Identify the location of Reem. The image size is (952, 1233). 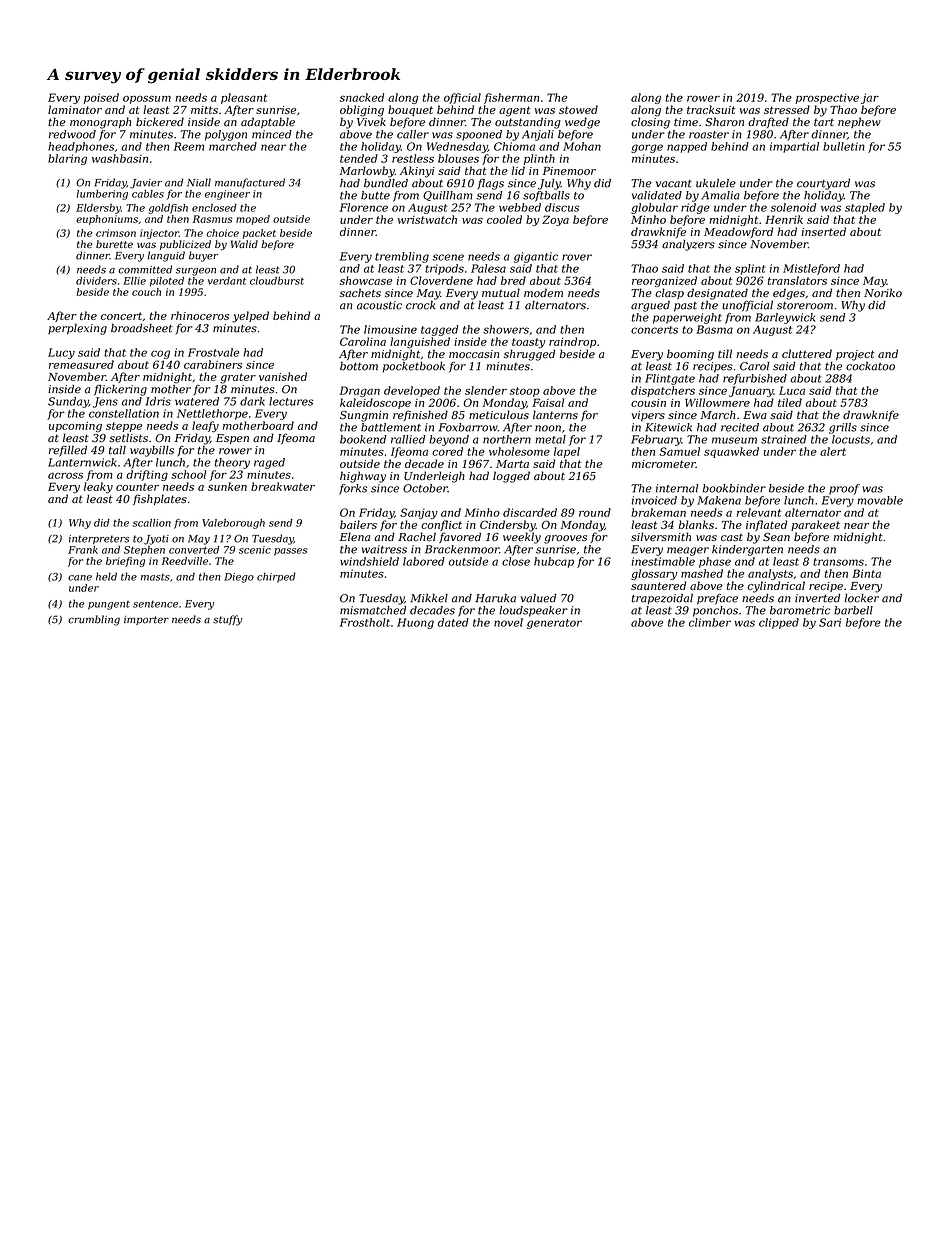
(189, 146).
